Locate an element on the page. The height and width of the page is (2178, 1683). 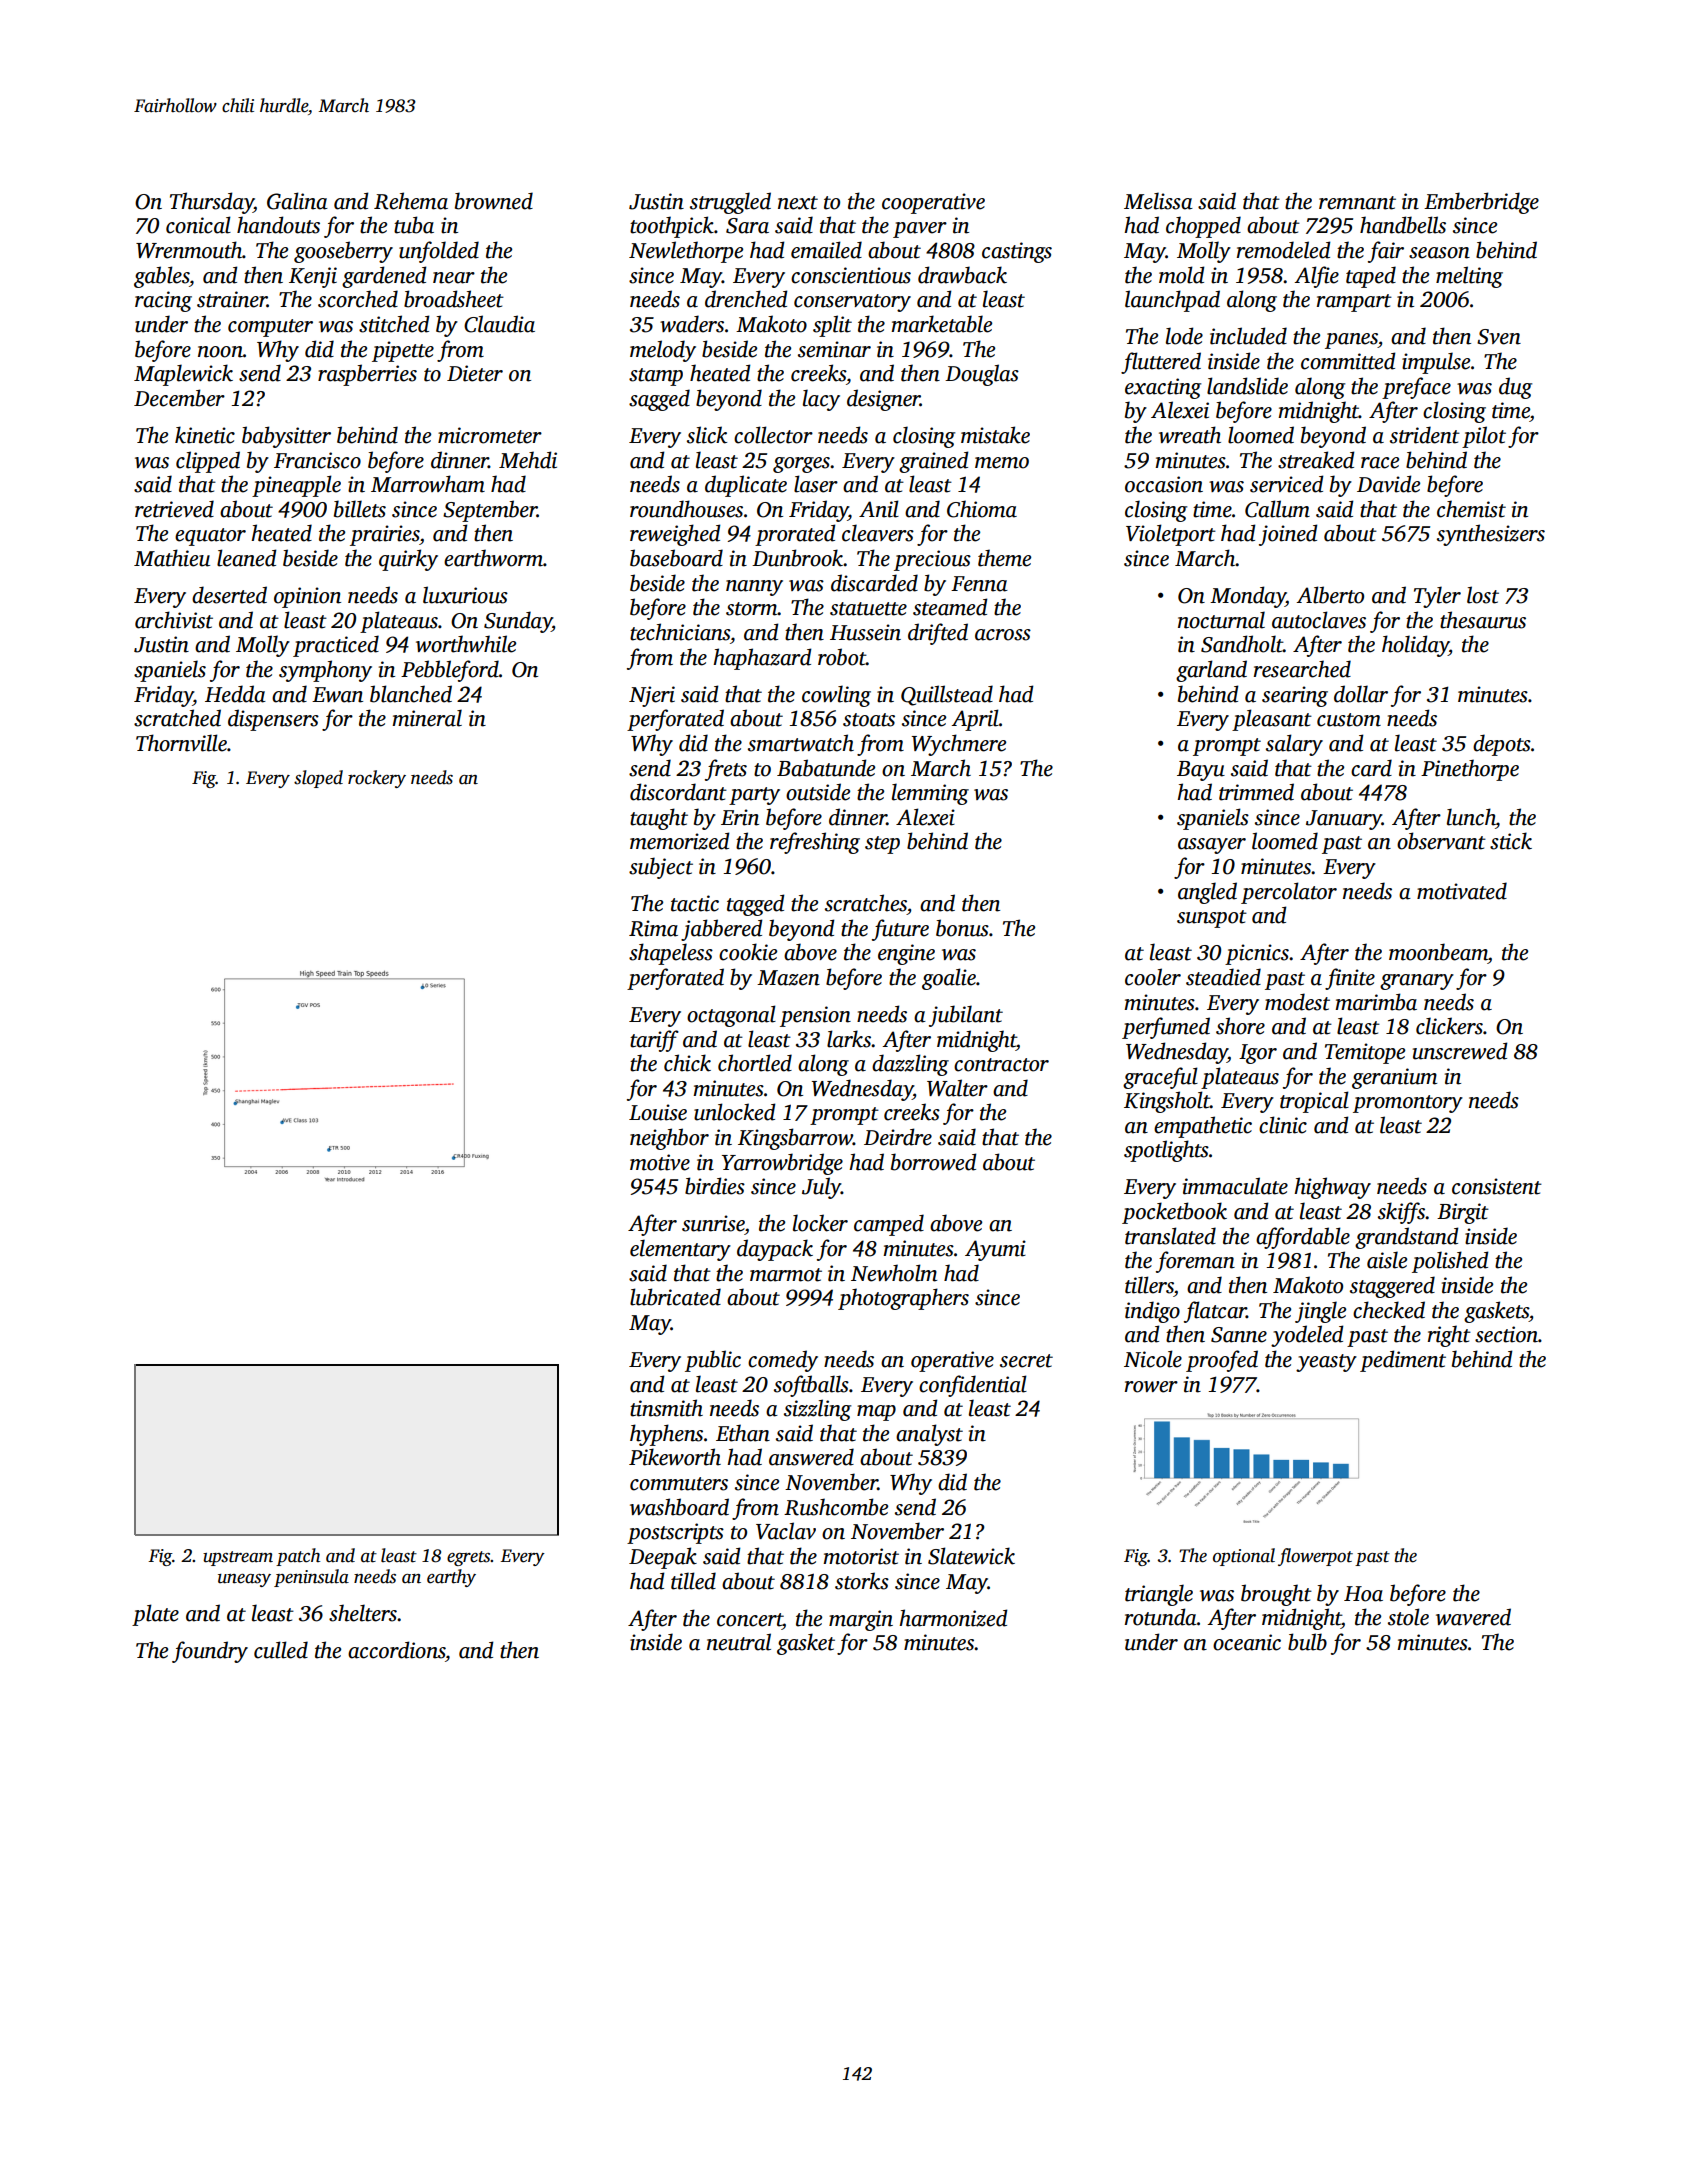
foundry is located at coordinates (210, 1652).
